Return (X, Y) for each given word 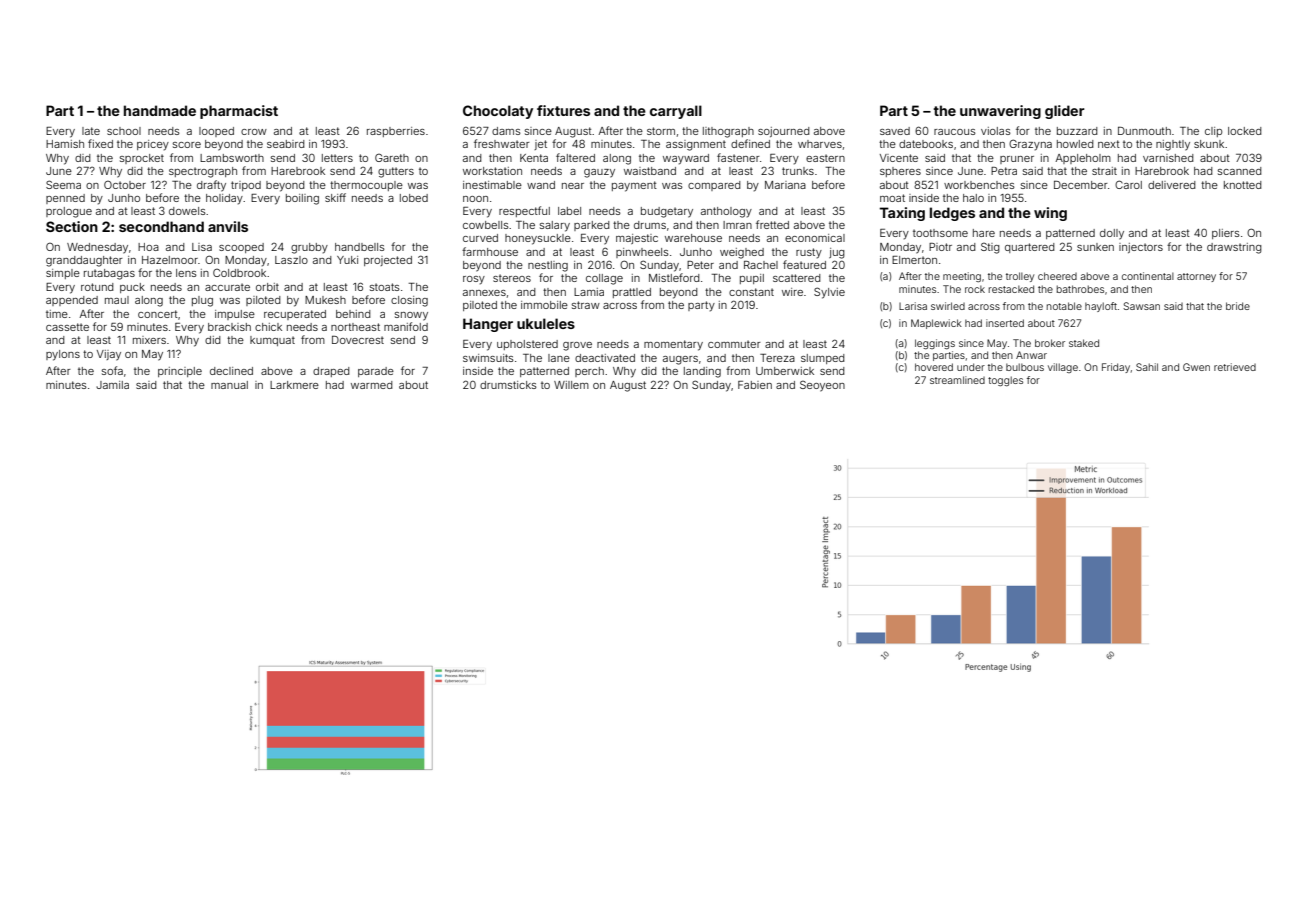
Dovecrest (358, 340)
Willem (571, 385)
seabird (286, 144)
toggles (1005, 381)
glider (1065, 112)
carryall (676, 112)
